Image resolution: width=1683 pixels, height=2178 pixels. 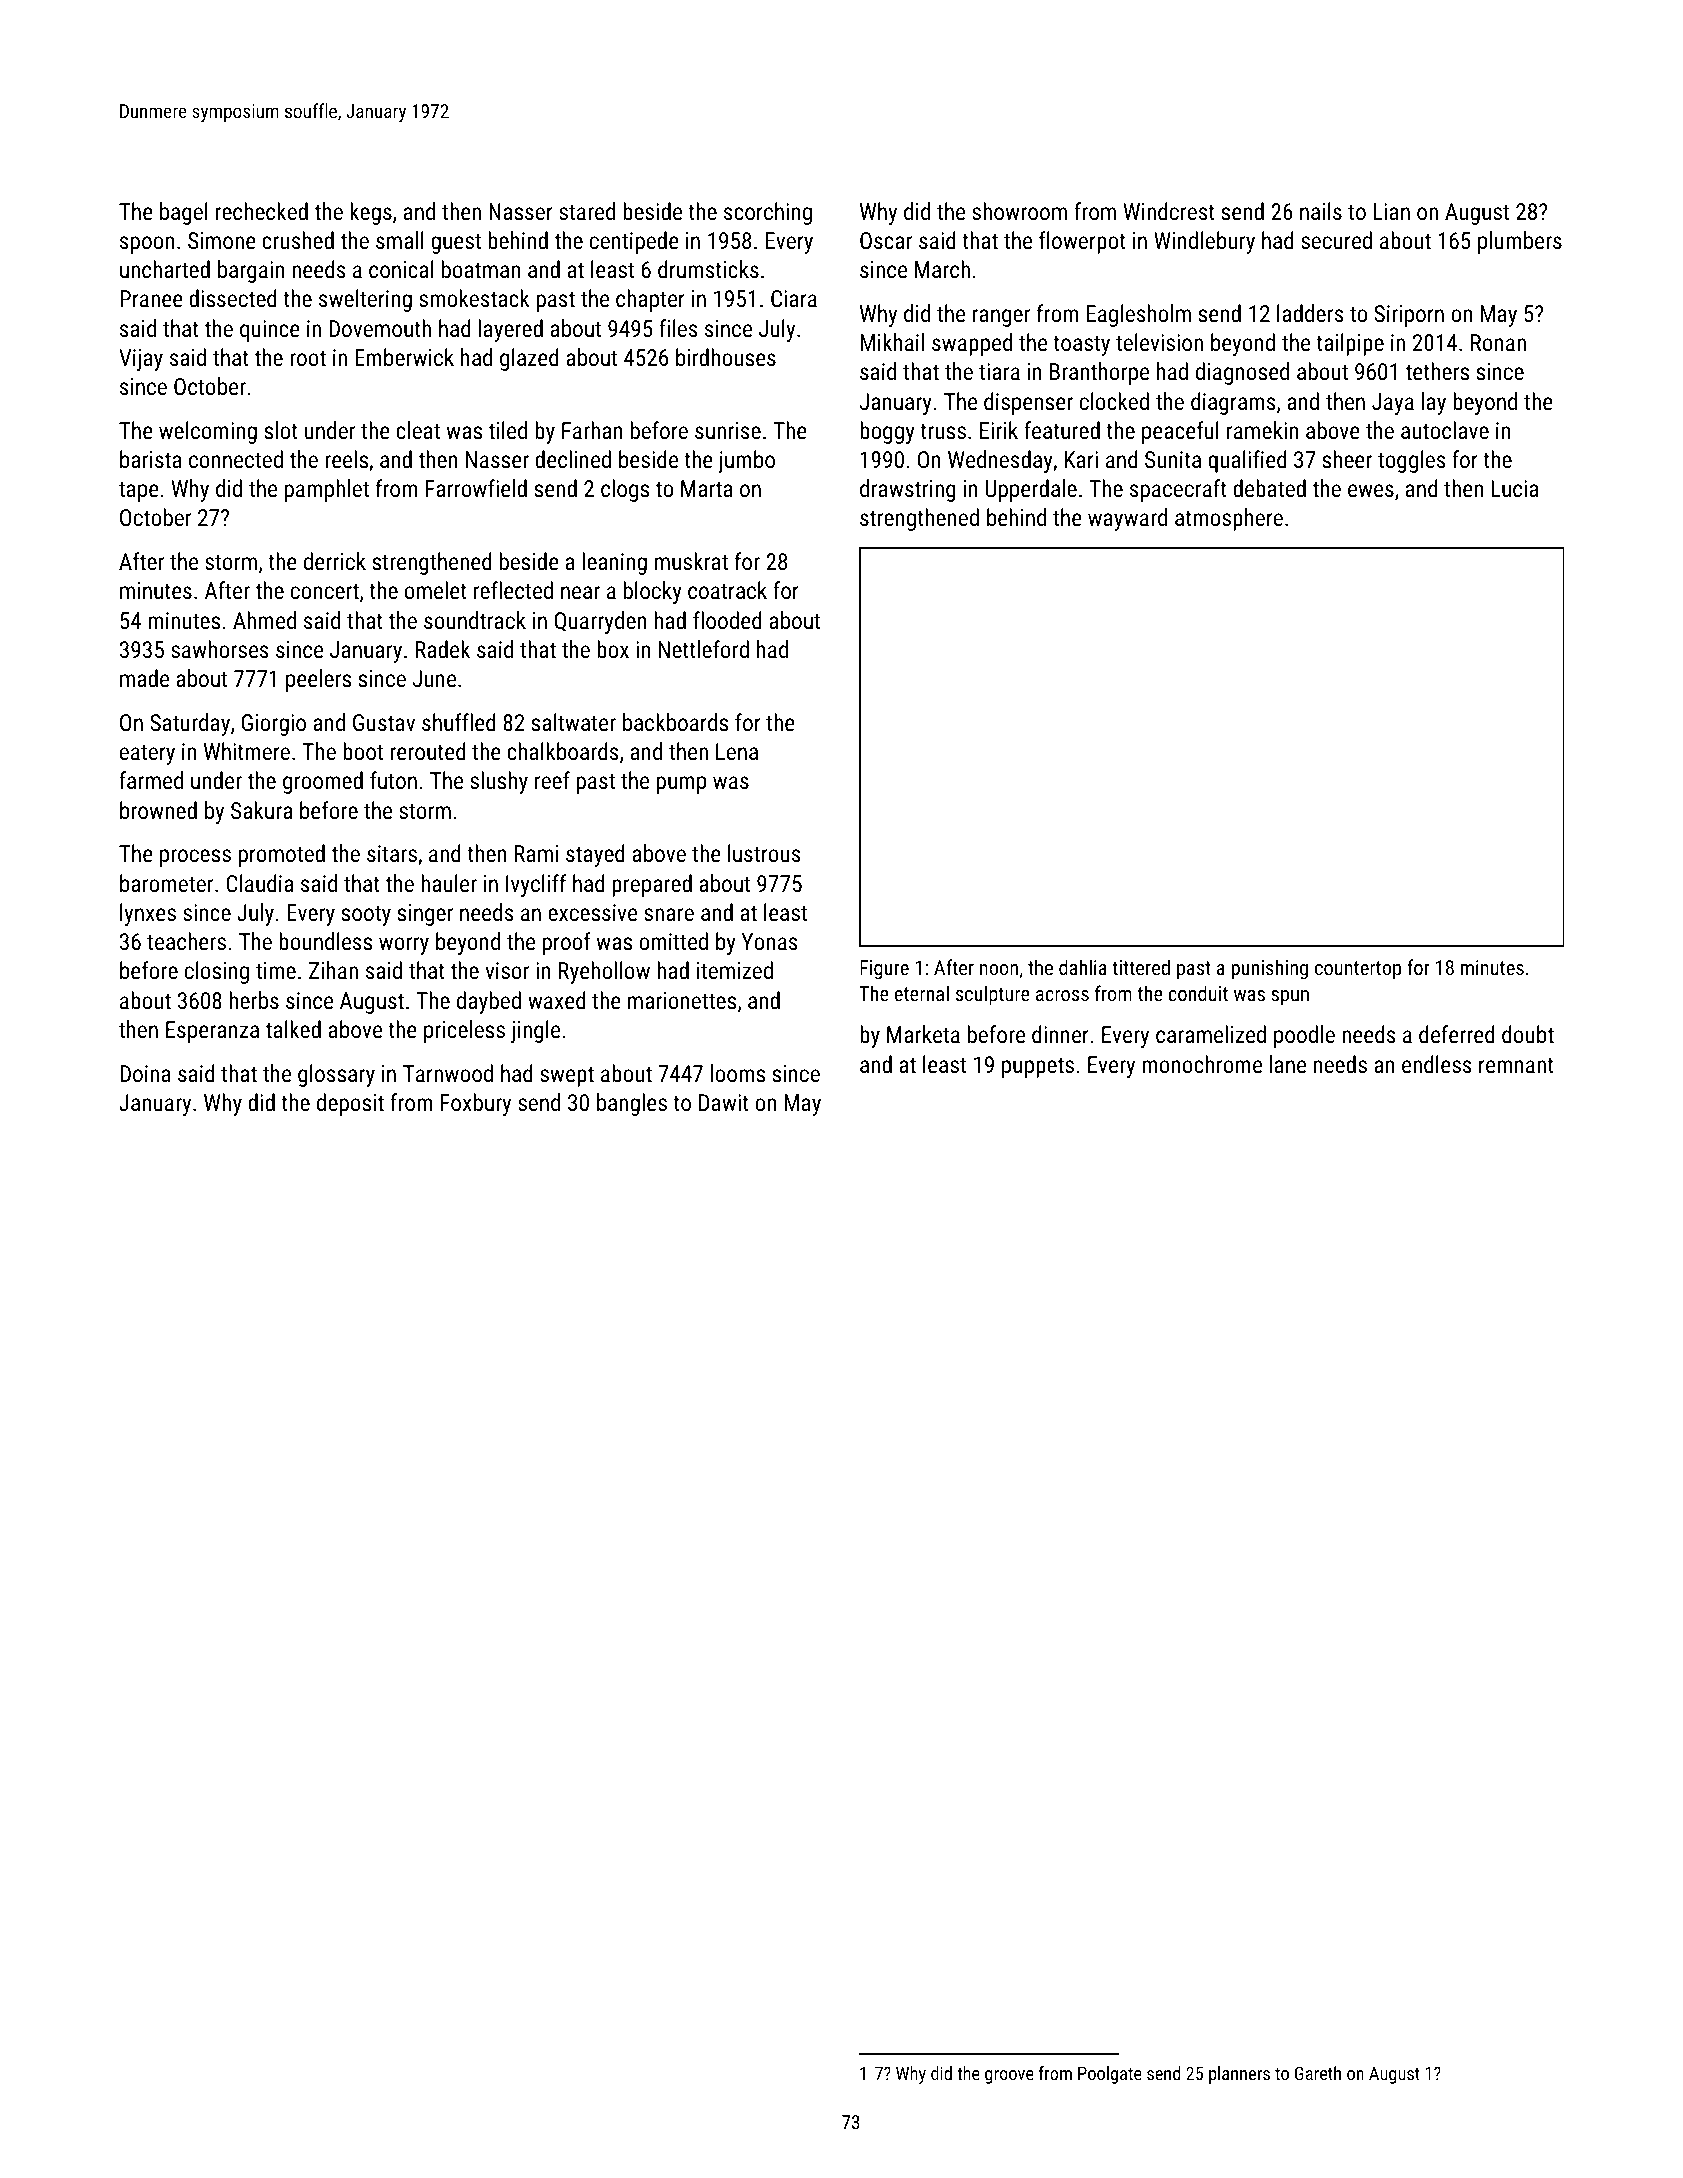 I want to click on atmosphere, so click(x=1229, y=519).
